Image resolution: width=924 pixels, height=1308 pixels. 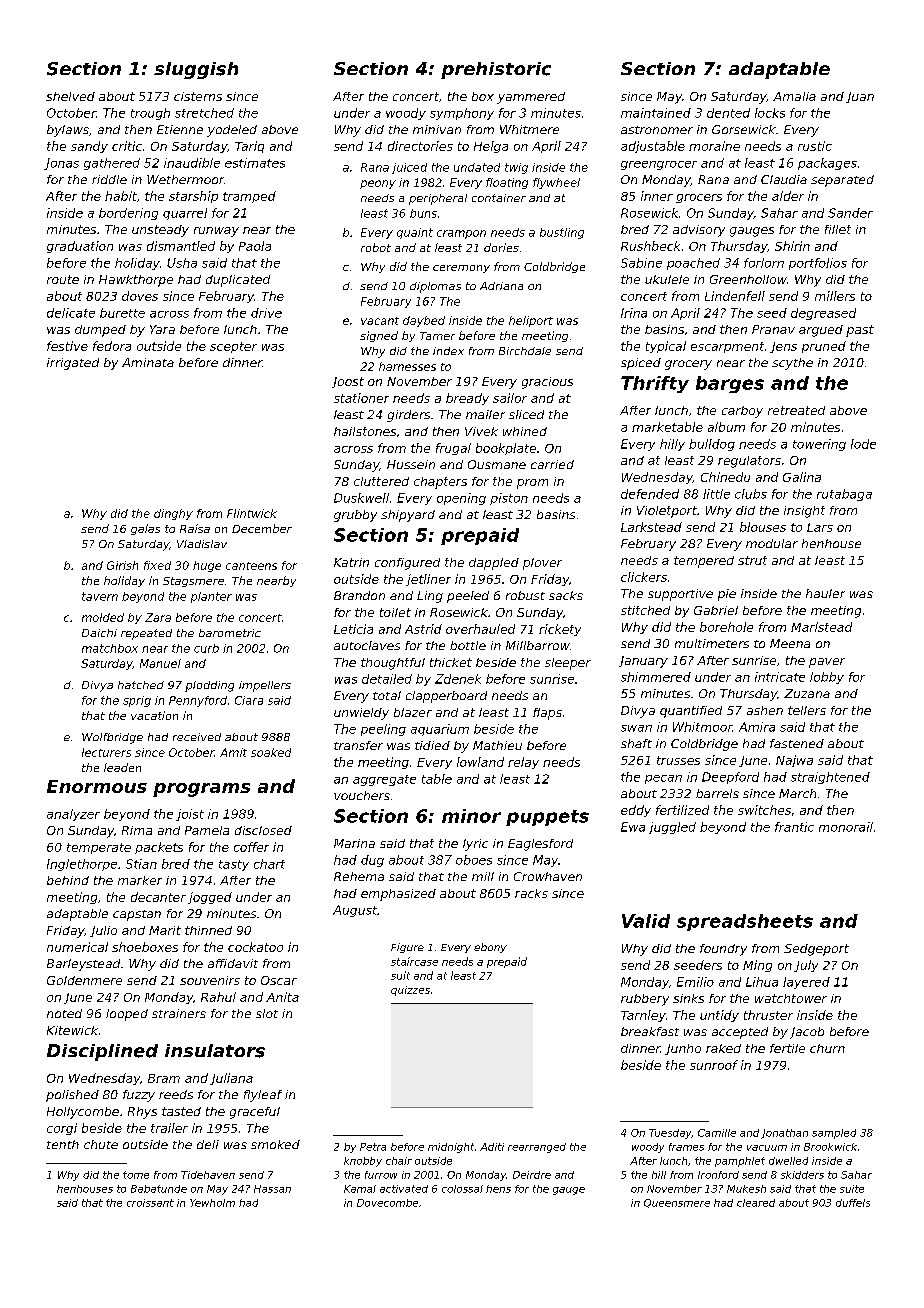 I want to click on numerical, so click(x=77, y=947).
